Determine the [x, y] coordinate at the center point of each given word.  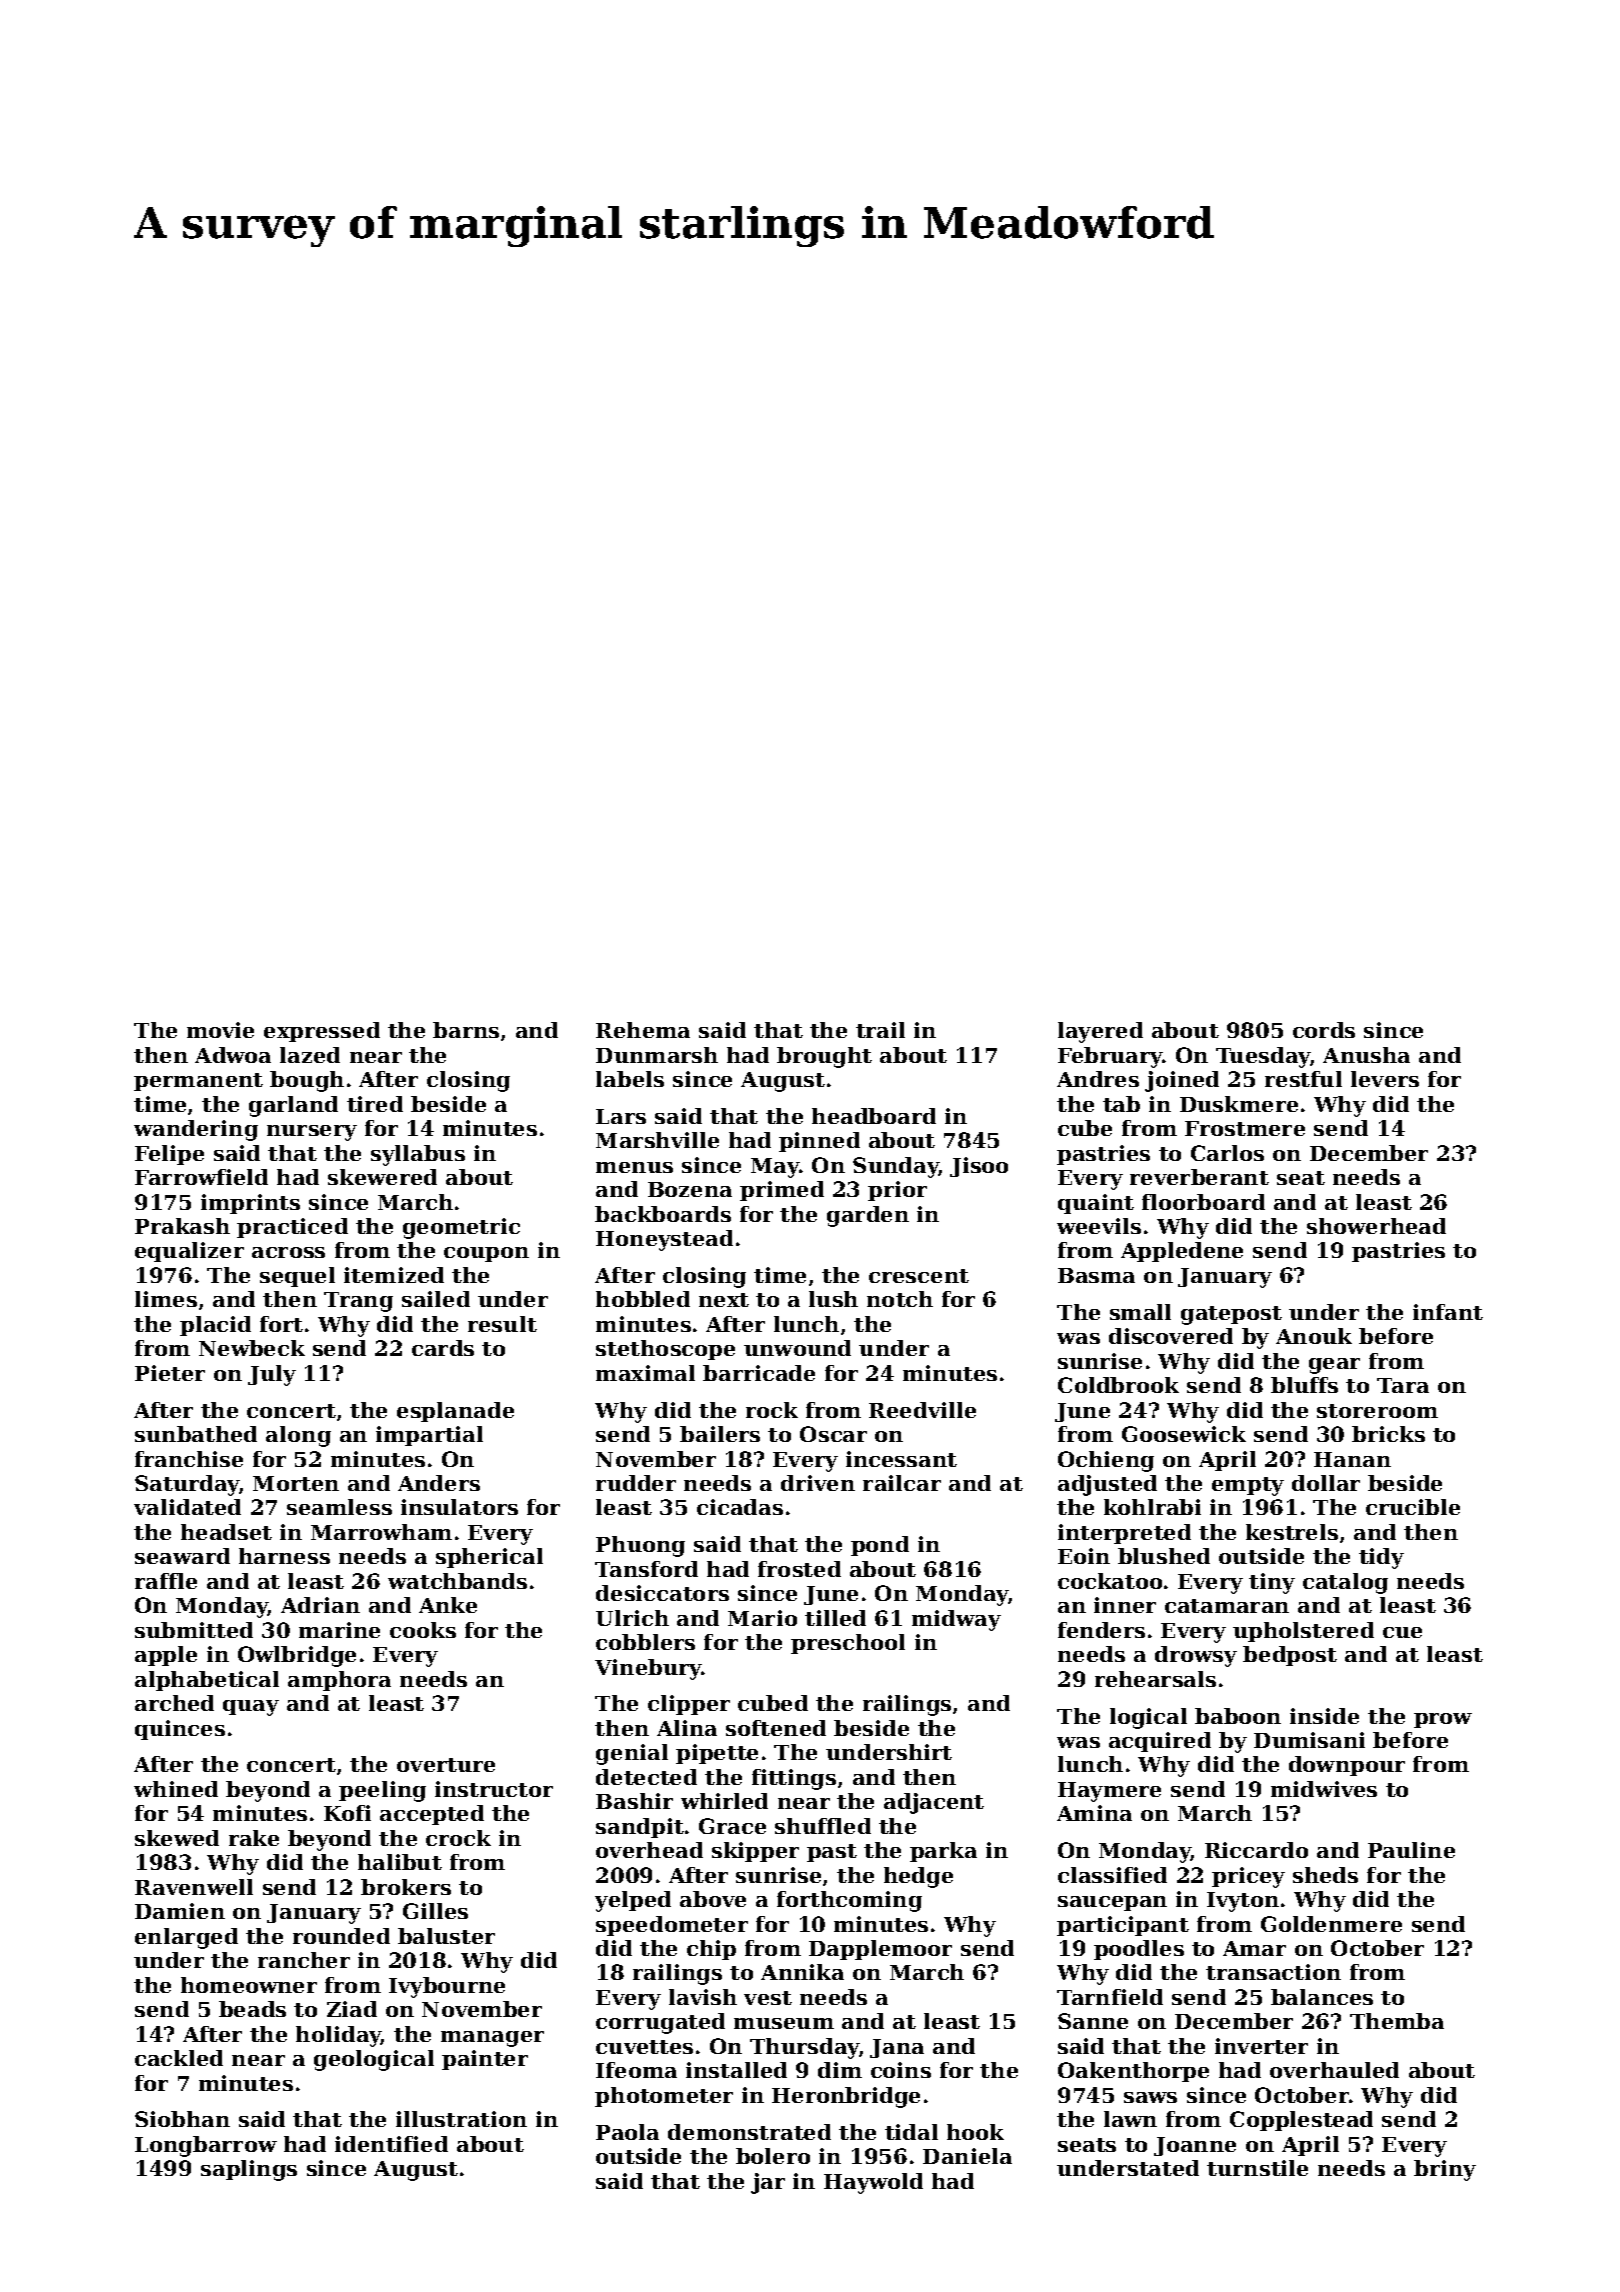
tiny [1272, 1583]
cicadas [740, 1507]
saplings [249, 2170]
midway [956, 1620]
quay [251, 1708]
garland [293, 1106]
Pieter [170, 1373]
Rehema [643, 1030]
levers [1385, 1079]
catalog [1345, 1583]
